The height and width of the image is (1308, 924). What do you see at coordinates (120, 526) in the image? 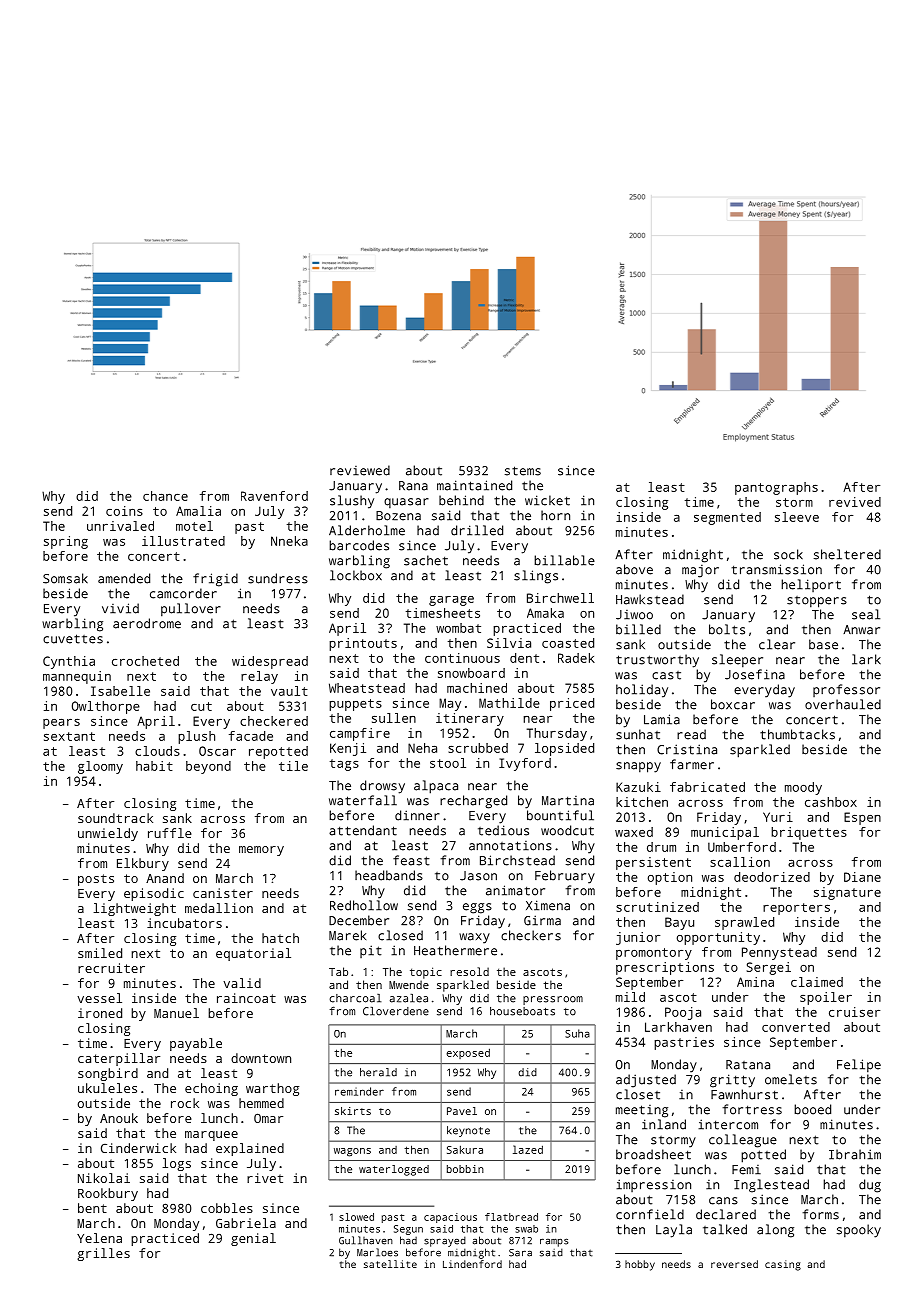
I see `unrivaled` at bounding box center [120, 526].
